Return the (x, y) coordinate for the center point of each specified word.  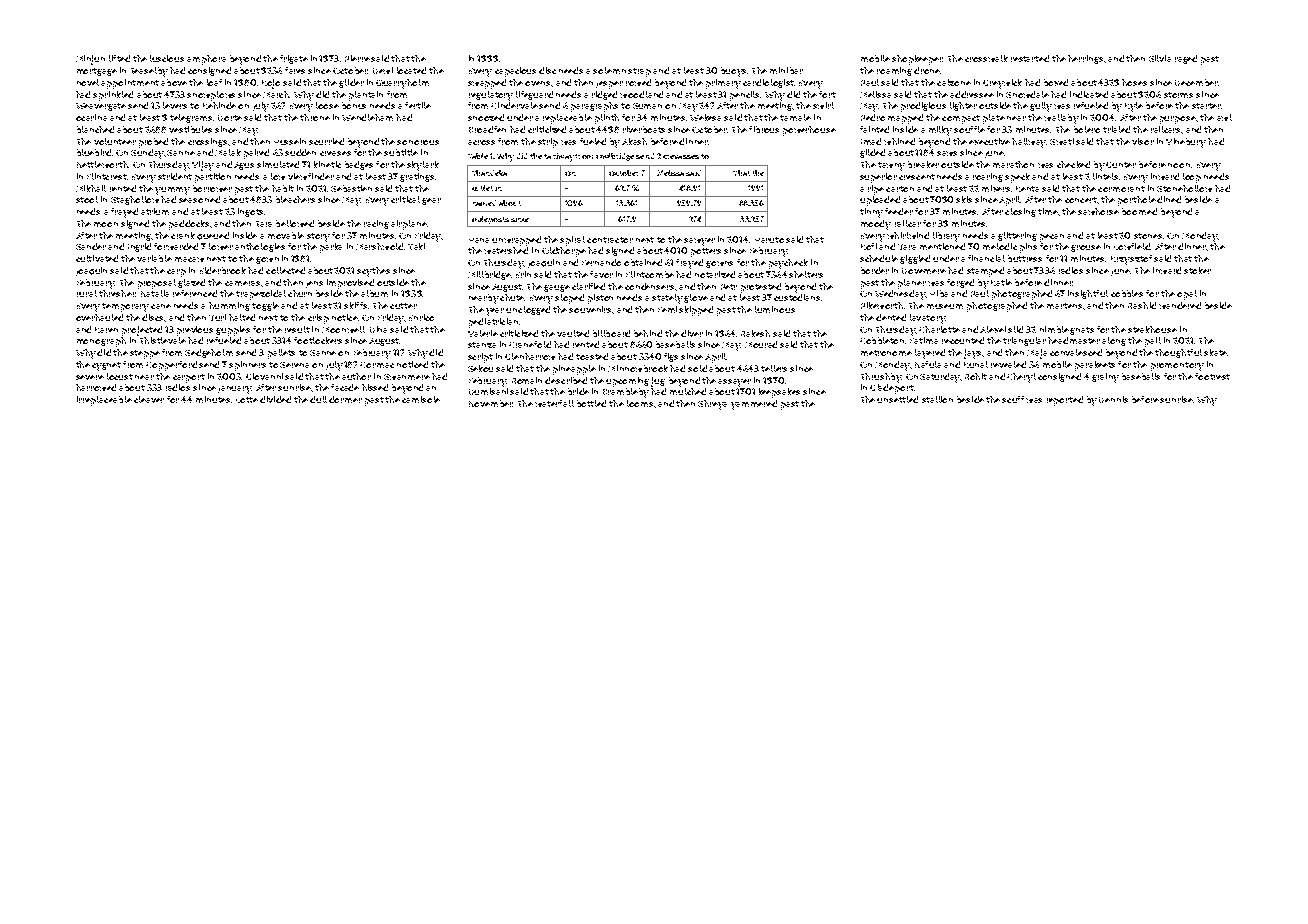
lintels (1105, 176)
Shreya (712, 405)
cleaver (149, 399)
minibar (786, 70)
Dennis (1113, 399)
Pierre (357, 58)
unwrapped (516, 241)
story (318, 237)
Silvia (1160, 58)
